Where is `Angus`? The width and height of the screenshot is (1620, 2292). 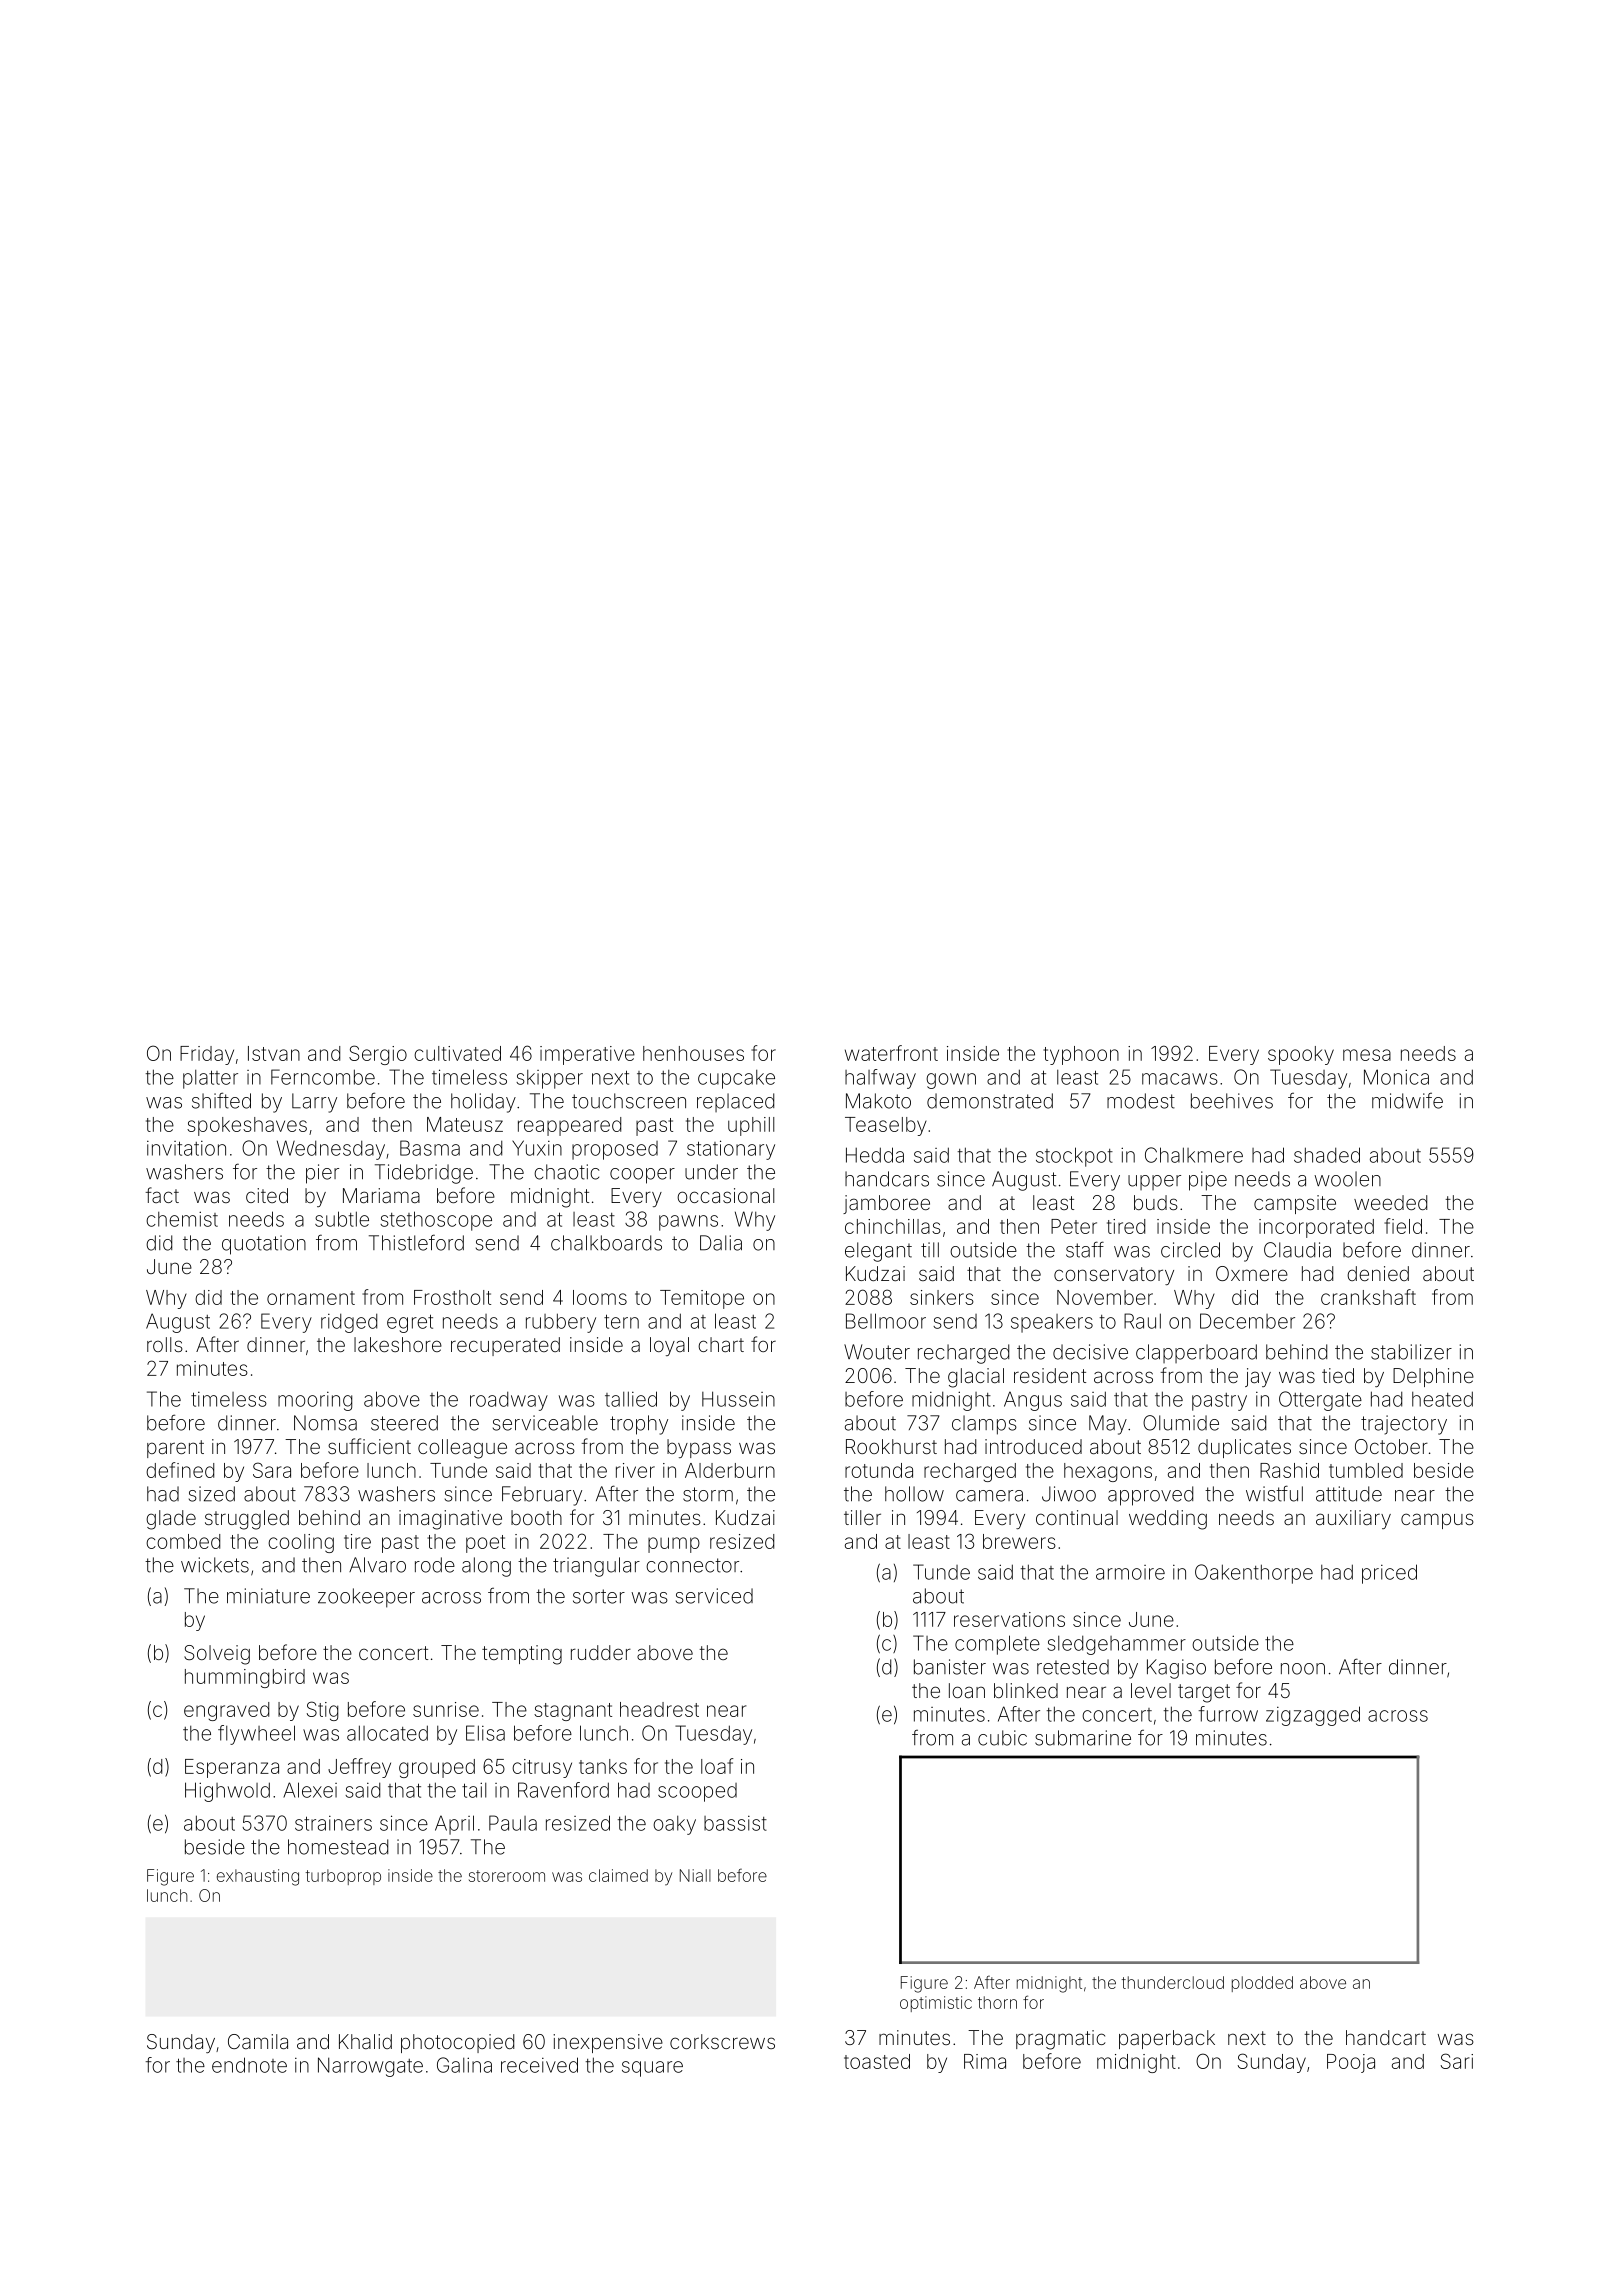 Angus is located at coordinates (1033, 1401).
